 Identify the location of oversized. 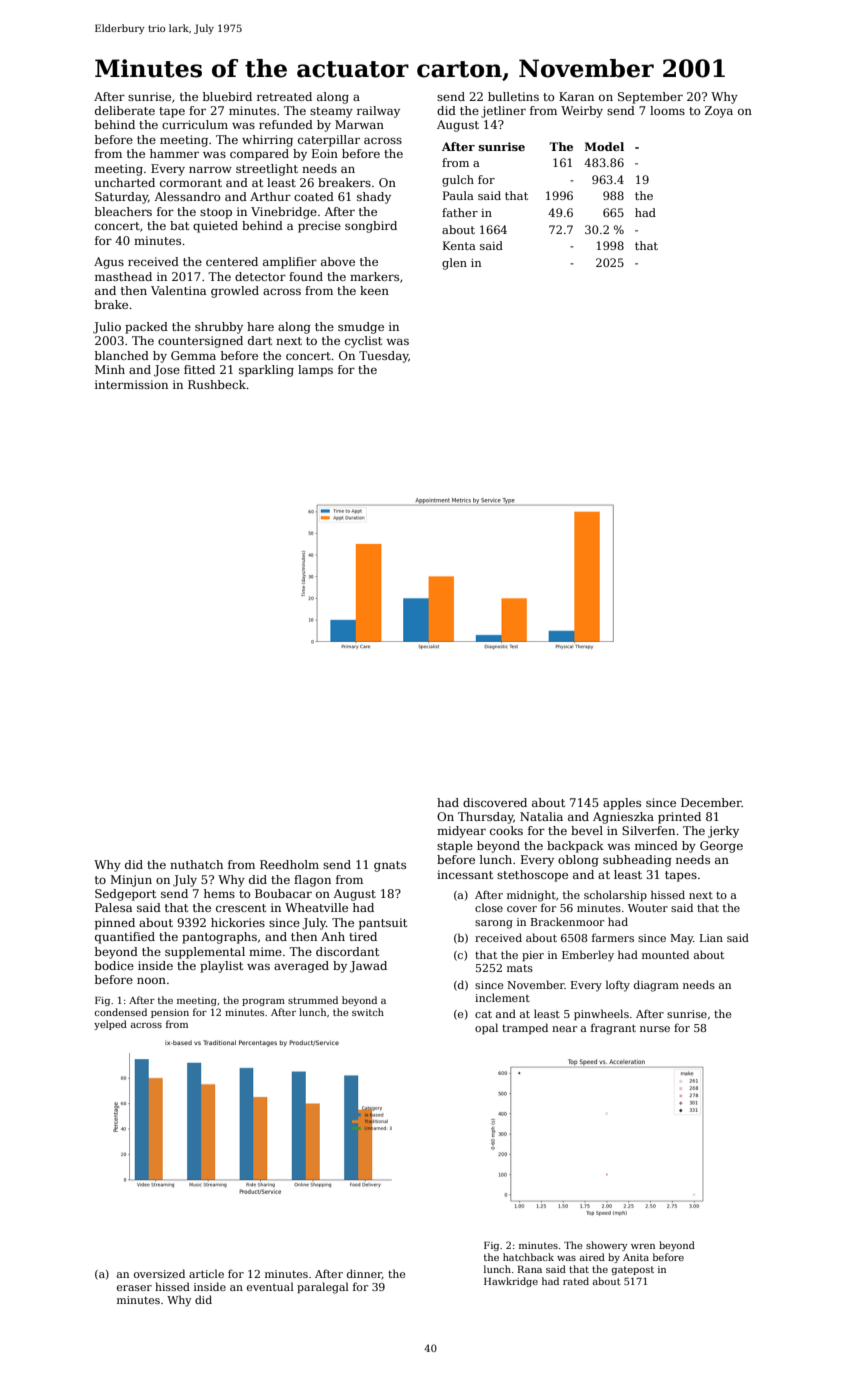
(159, 1273).
